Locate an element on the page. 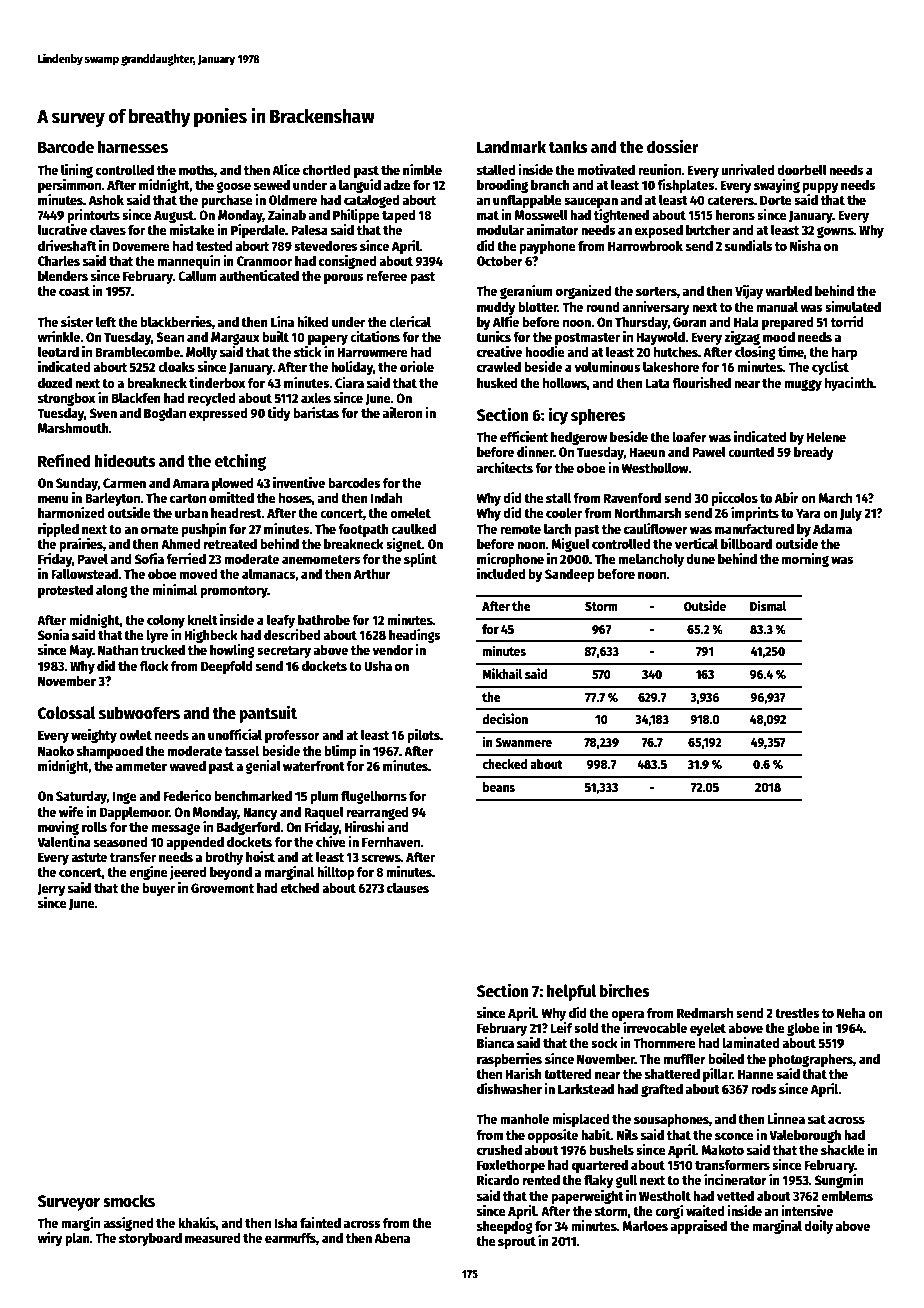 The height and width of the image is (1308, 924). harp is located at coordinates (844, 353).
